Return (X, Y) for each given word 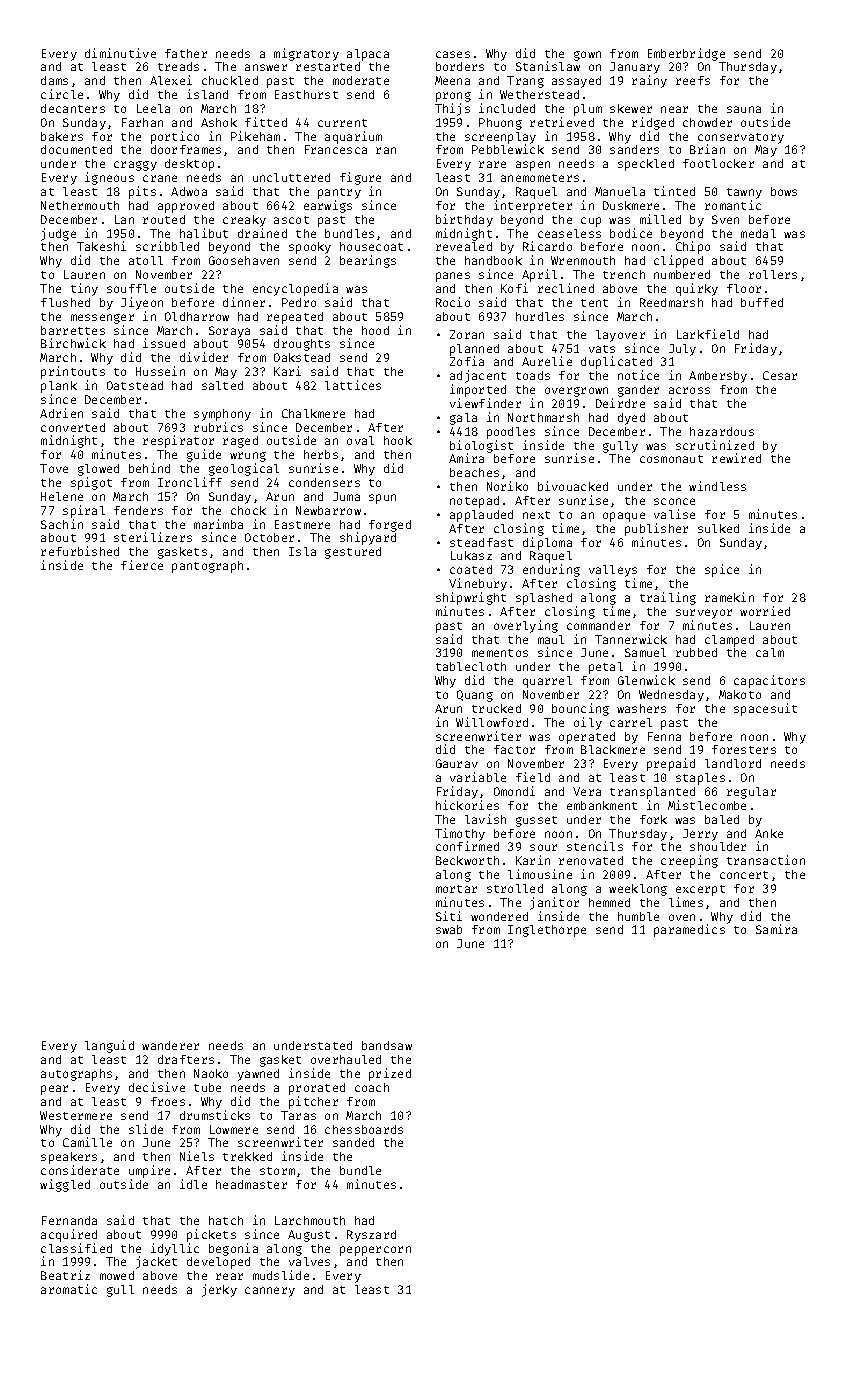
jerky (219, 1290)
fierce (142, 565)
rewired (736, 458)
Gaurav (457, 763)
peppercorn (375, 1251)
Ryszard (371, 1236)
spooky (310, 248)
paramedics (689, 930)
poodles (511, 433)
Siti (449, 916)
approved (186, 207)
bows (784, 191)
